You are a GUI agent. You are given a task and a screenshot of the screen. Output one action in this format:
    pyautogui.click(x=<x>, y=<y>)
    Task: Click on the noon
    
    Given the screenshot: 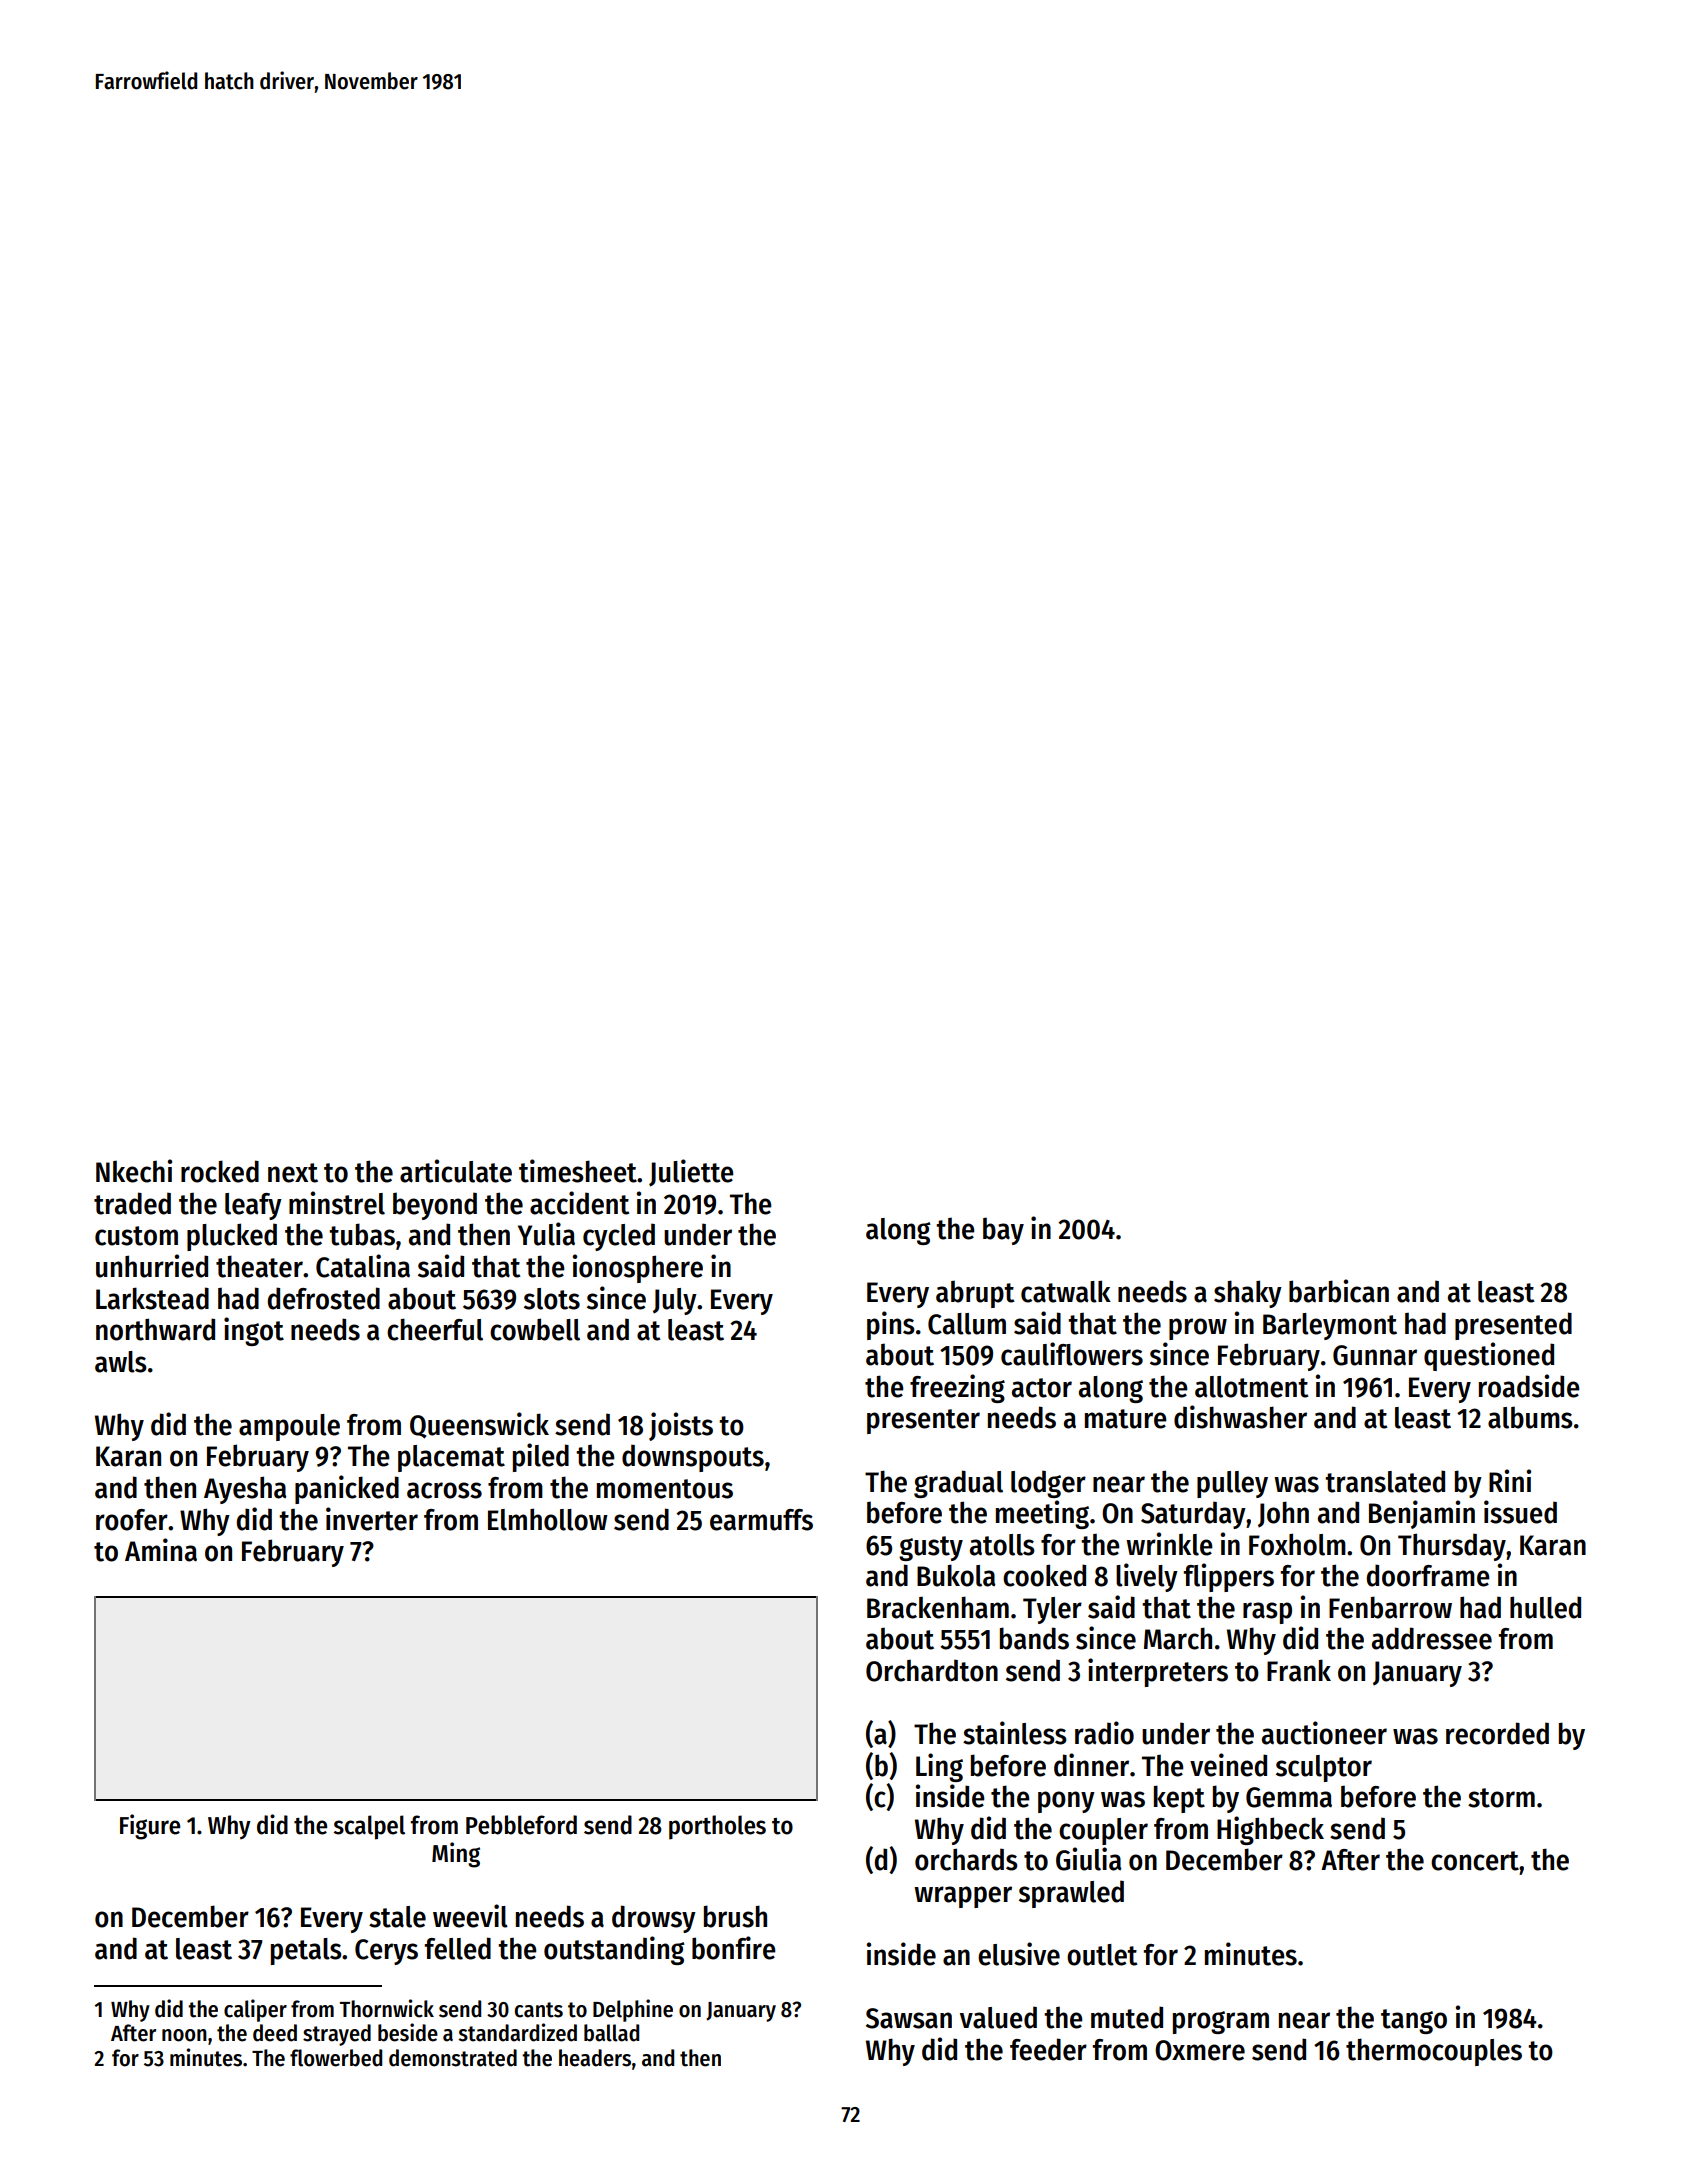 What is the action you would take?
    pyautogui.click(x=184, y=2035)
